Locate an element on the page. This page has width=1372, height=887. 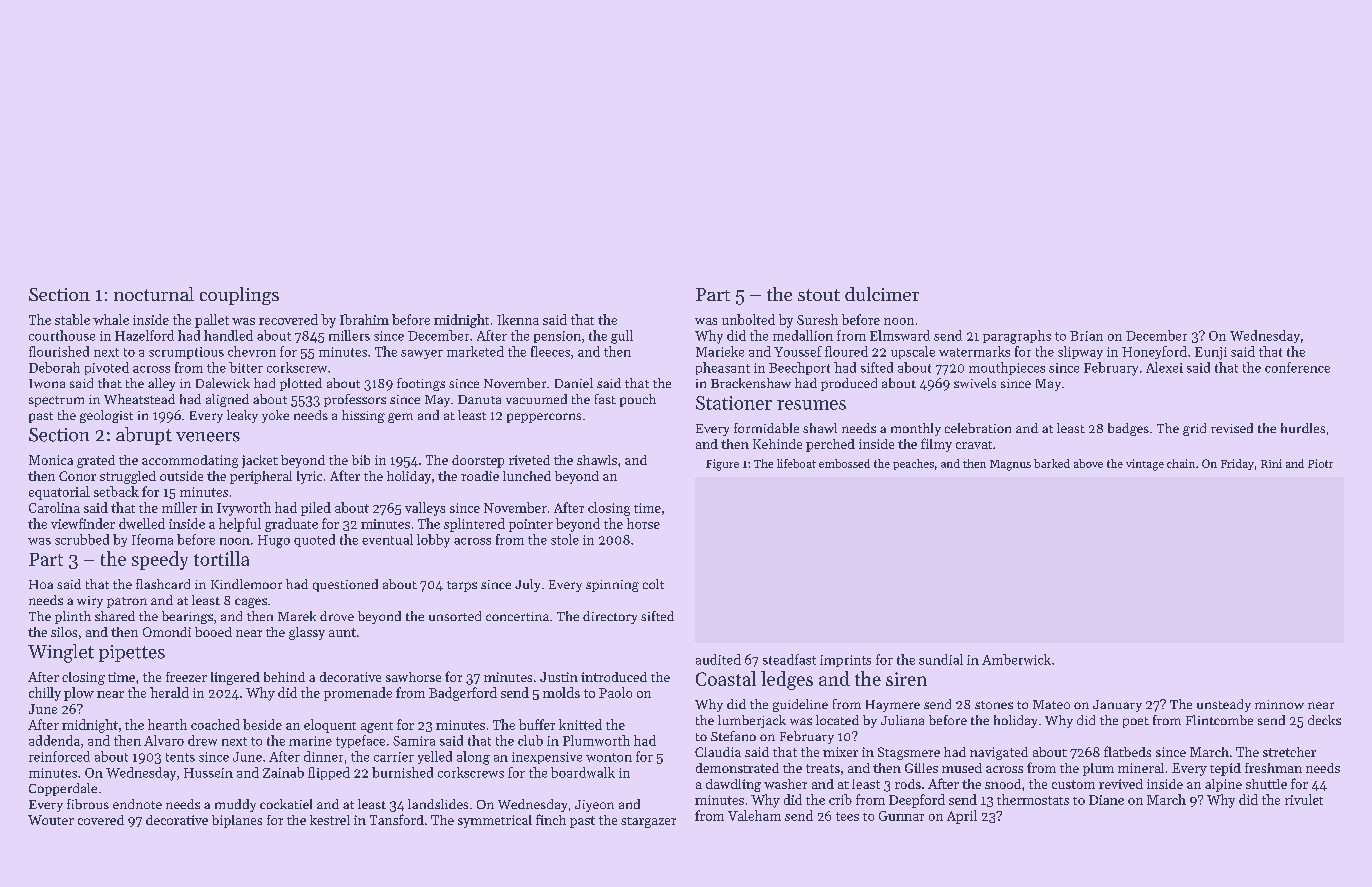
symmetrical is located at coordinates (495, 821).
